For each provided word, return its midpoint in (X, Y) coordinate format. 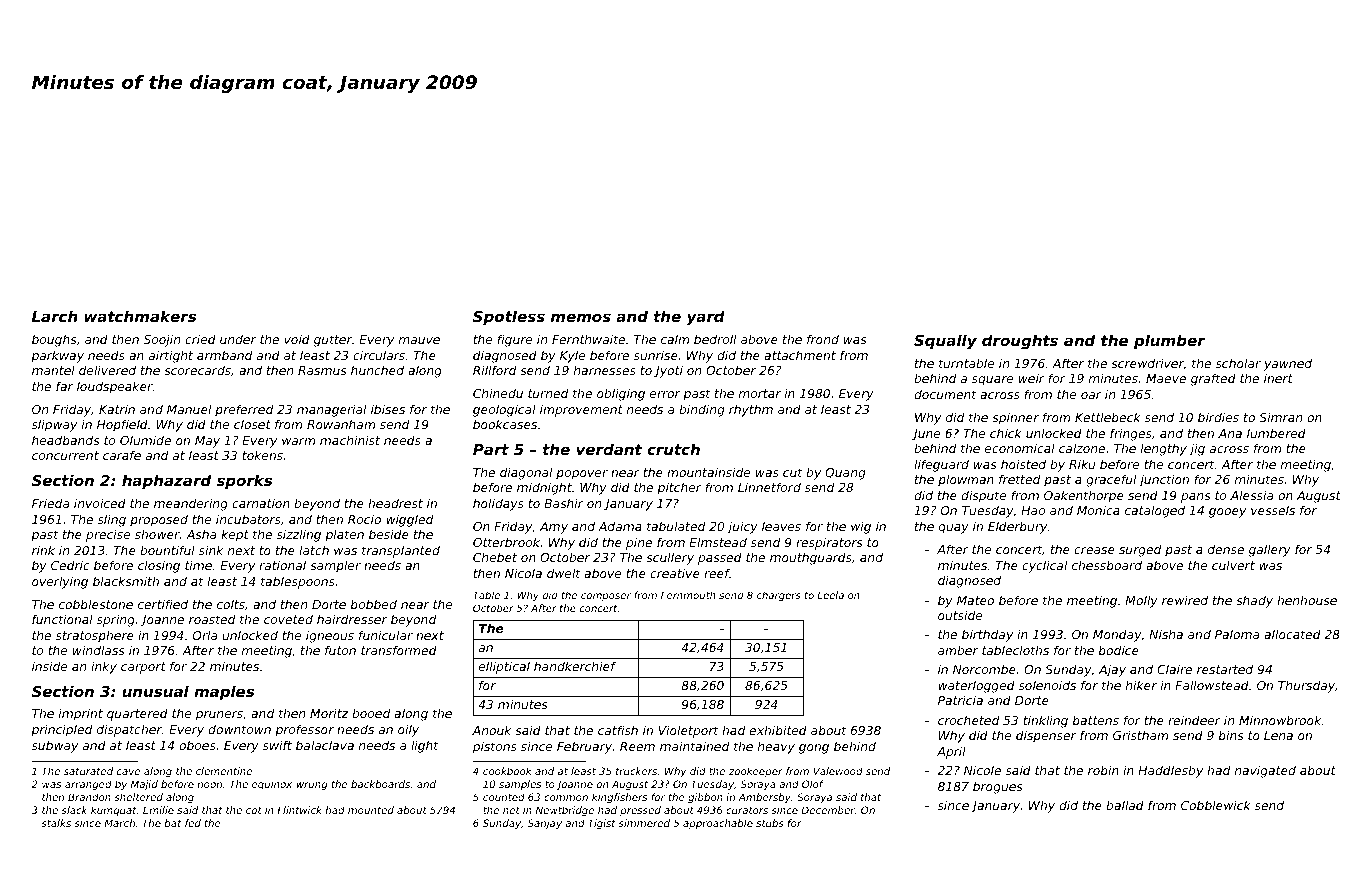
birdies (1218, 417)
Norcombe (984, 669)
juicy (742, 527)
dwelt (564, 573)
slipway (54, 425)
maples (224, 692)
